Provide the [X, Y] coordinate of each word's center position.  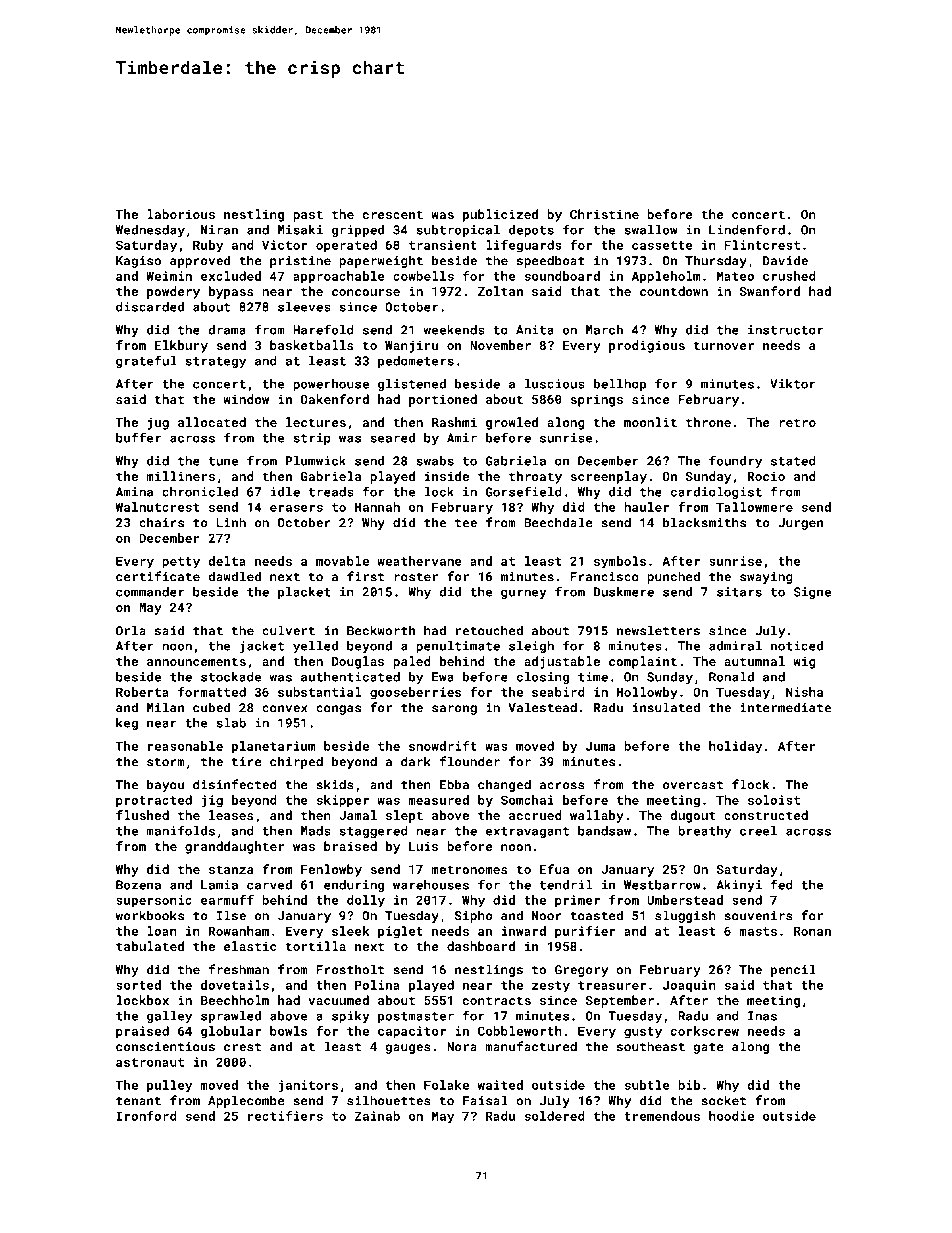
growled [512, 423]
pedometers [416, 362]
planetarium [273, 747]
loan [162, 931]
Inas [762, 1016]
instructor [785, 330]
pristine [300, 262]
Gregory [581, 971]
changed [504, 785]
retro [797, 422]
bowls [288, 1031]
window [246, 399]
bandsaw [604, 831]
